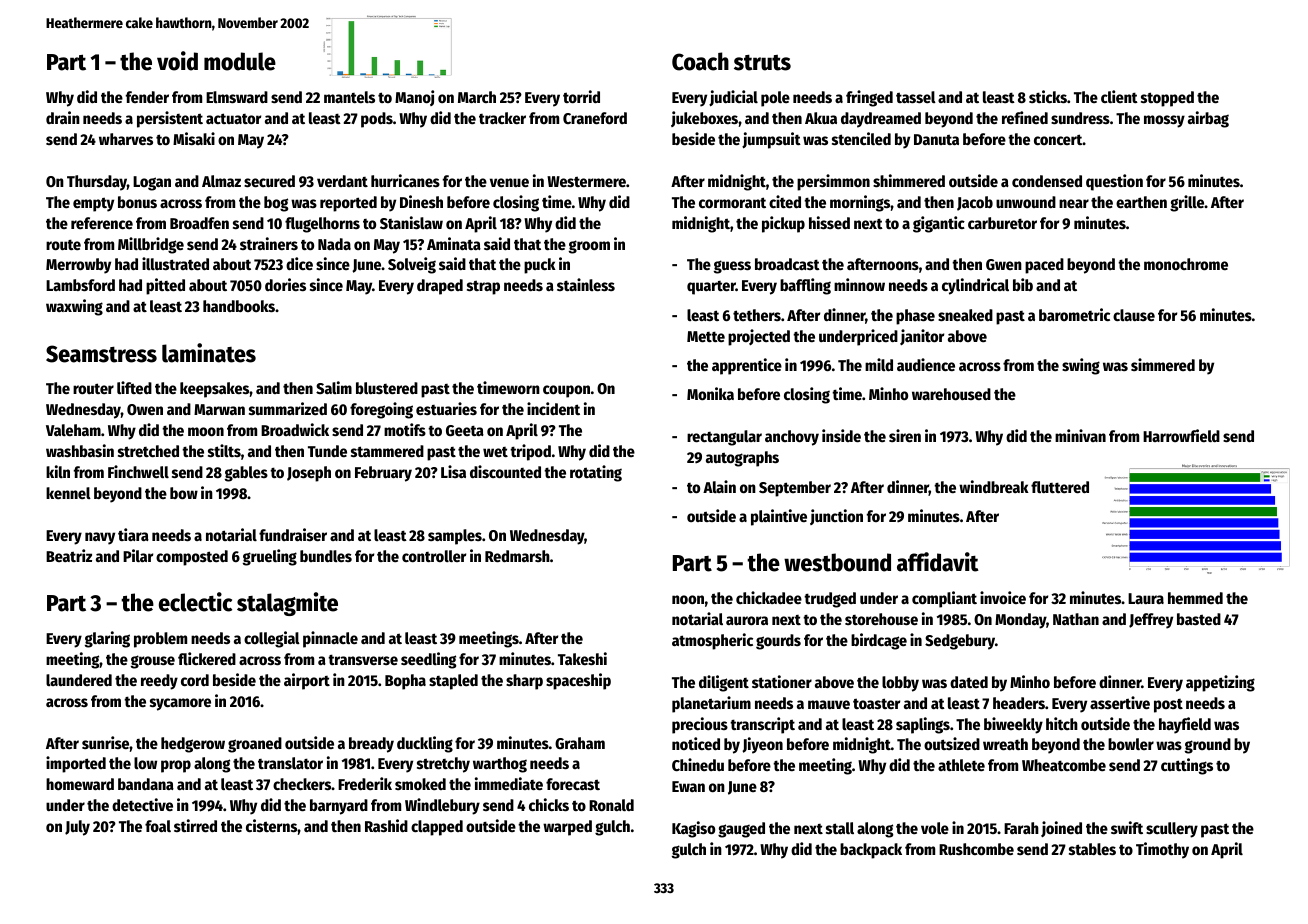  Describe the element at coordinates (309, 474) in the page. I see `Joseph` at that location.
